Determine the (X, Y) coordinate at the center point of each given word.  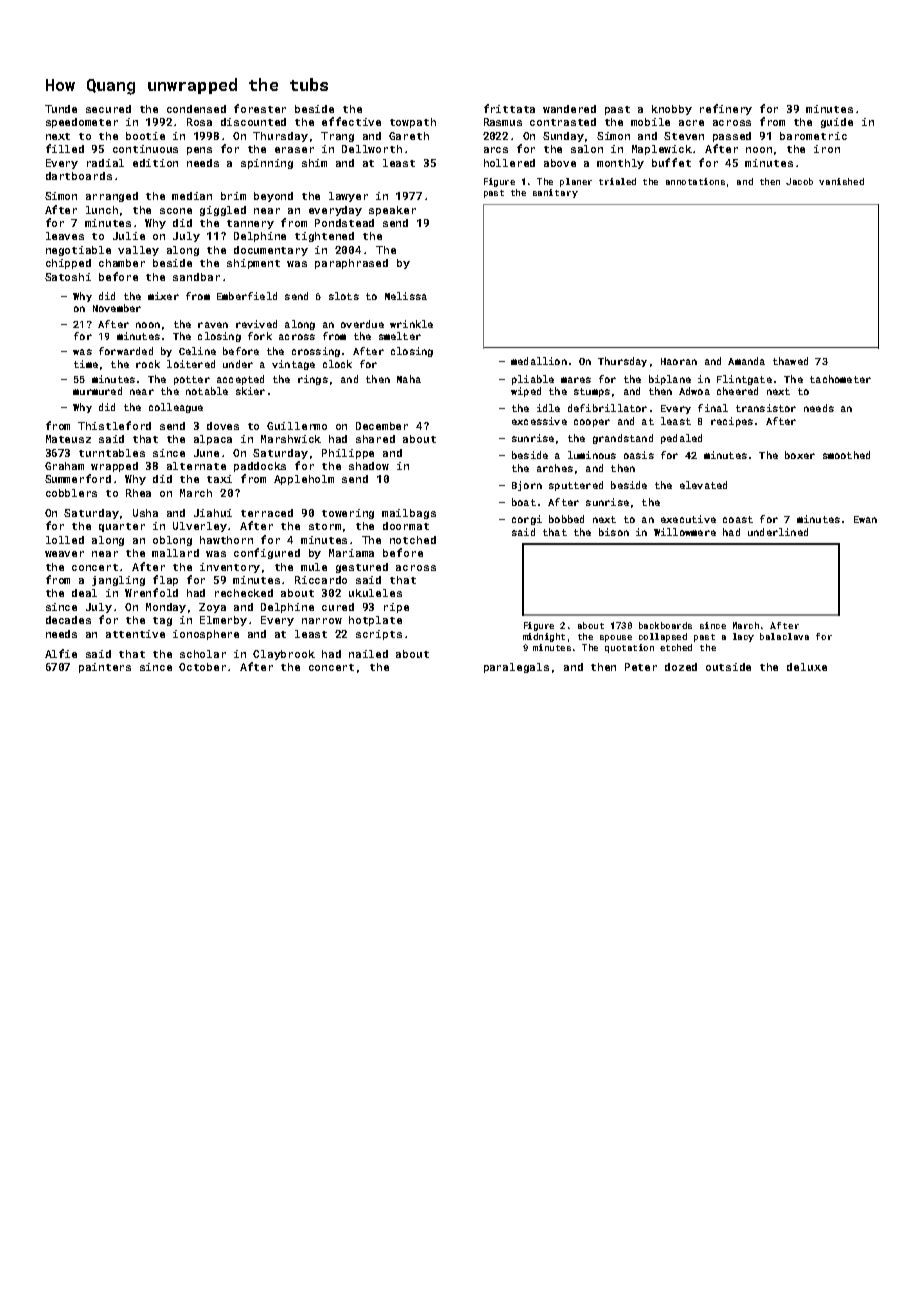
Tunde (61, 109)
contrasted (563, 122)
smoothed (846, 455)
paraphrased (351, 264)
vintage (293, 365)
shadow (369, 466)
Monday (166, 608)
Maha (409, 379)
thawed (790, 361)
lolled (65, 540)
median (192, 196)
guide (837, 123)
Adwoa (694, 391)
